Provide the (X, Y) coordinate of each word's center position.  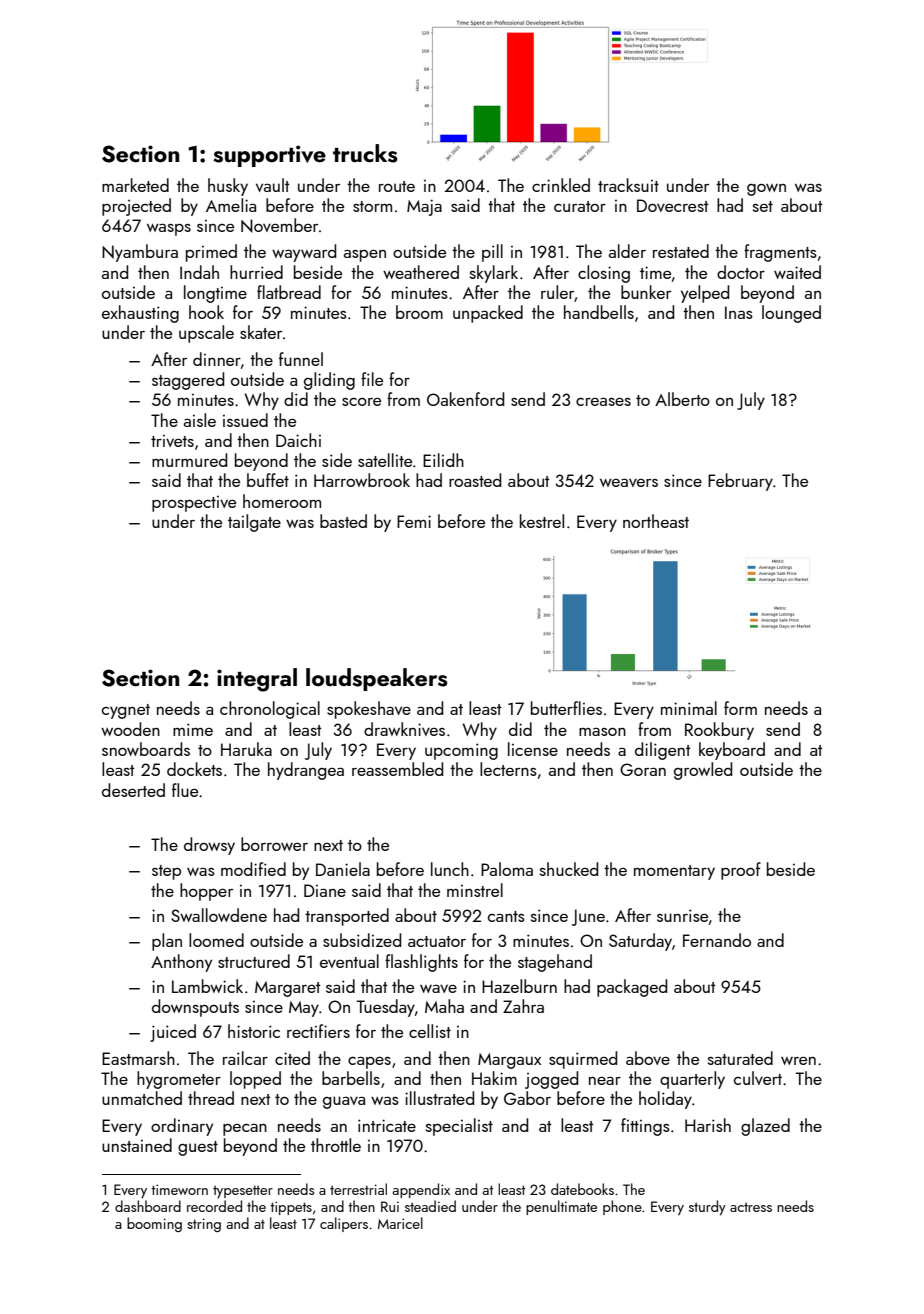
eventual (349, 961)
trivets (172, 441)
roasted (475, 480)
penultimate (561, 1207)
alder (627, 251)
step (166, 872)
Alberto (682, 399)
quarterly (692, 1080)
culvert (758, 1078)
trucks (365, 153)
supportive (269, 156)
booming (154, 1224)
